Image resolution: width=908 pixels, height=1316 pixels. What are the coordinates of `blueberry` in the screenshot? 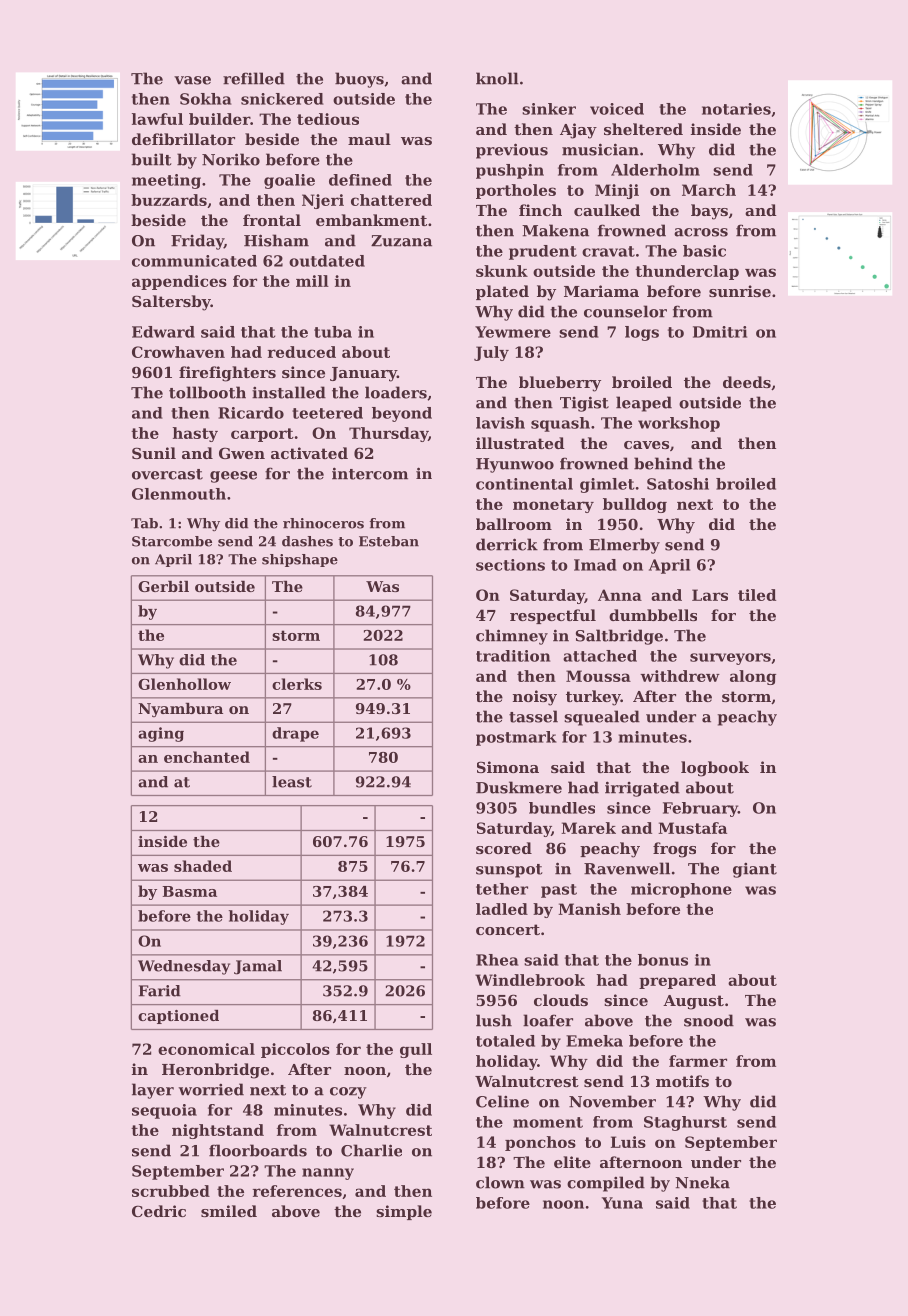 It's located at (560, 384).
